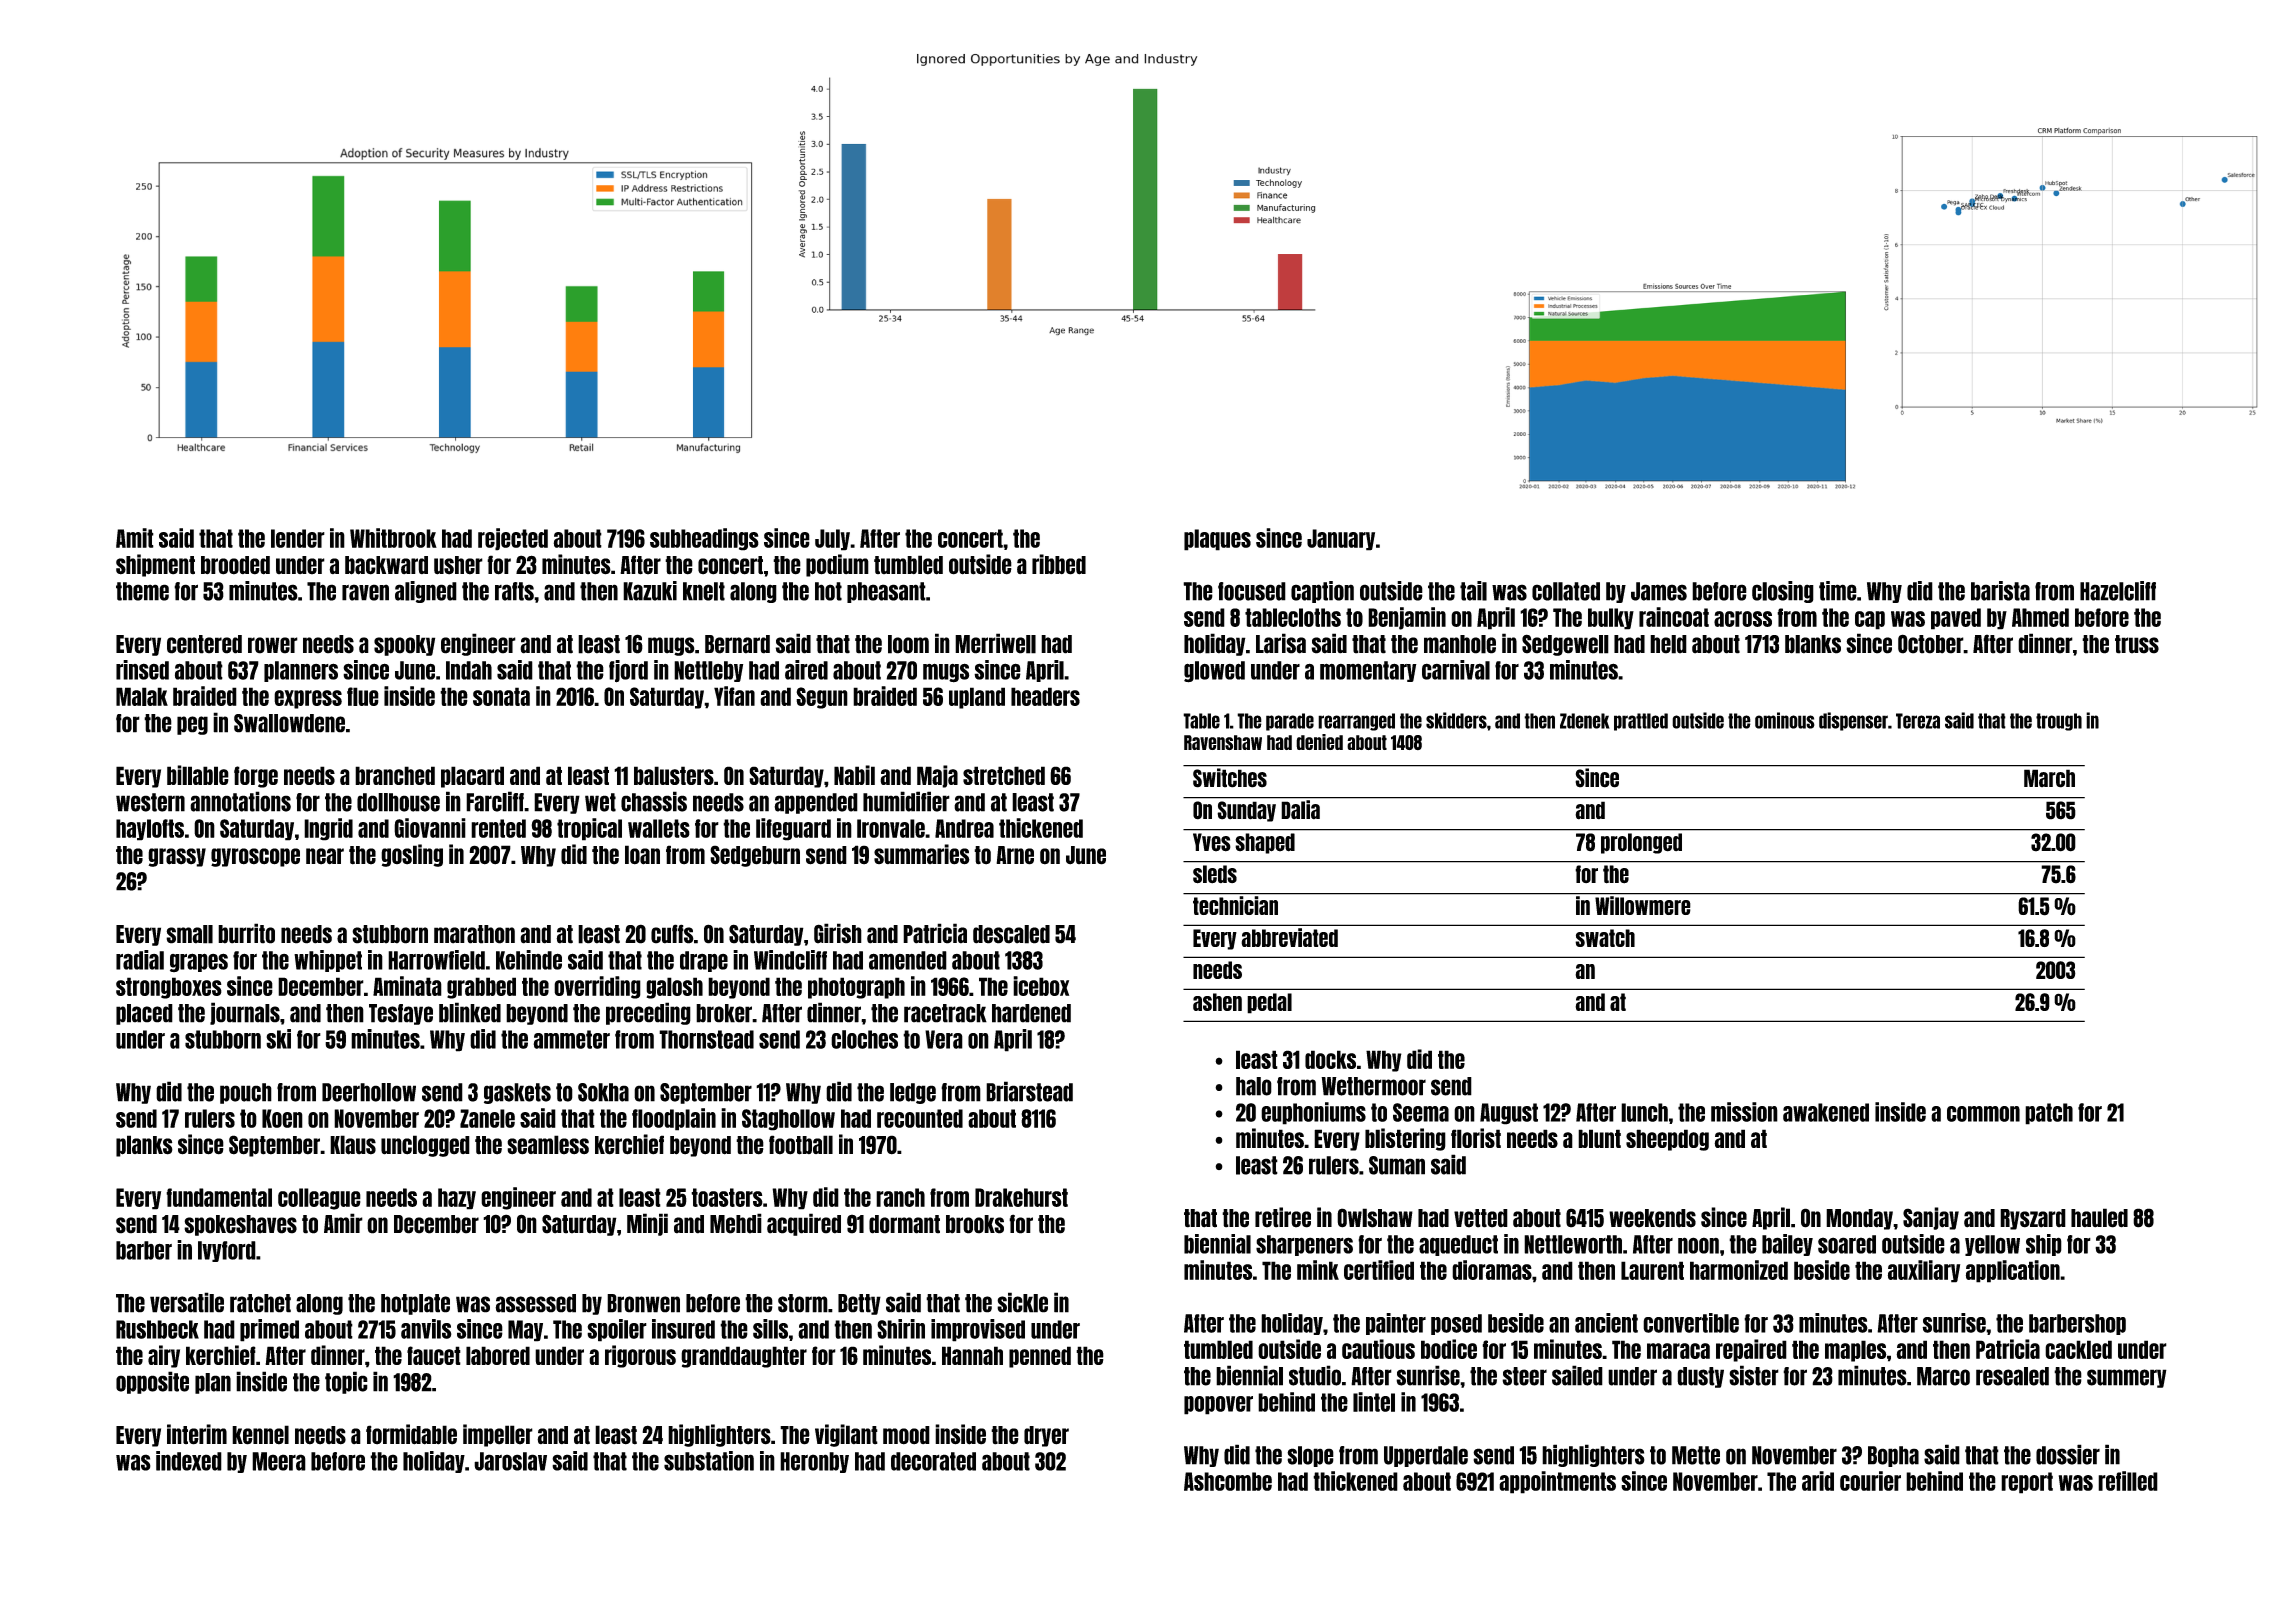 This page has width=2292, height=1620. Describe the element at coordinates (643, 1303) in the page. I see `Bronwen` at that location.
